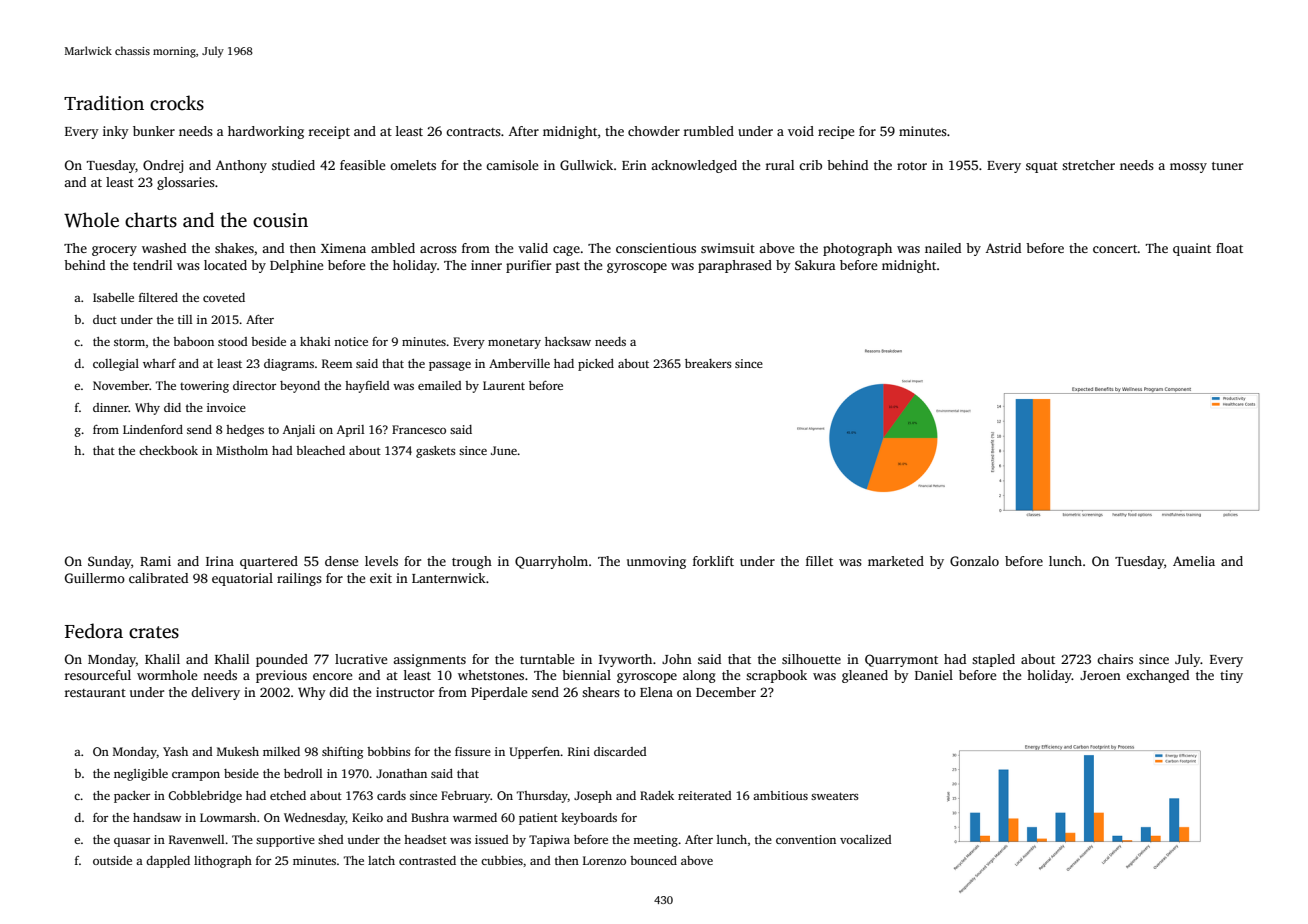 The width and height of the screenshot is (1308, 924). Describe the element at coordinates (836, 132) in the screenshot. I see `recipe` at that location.
